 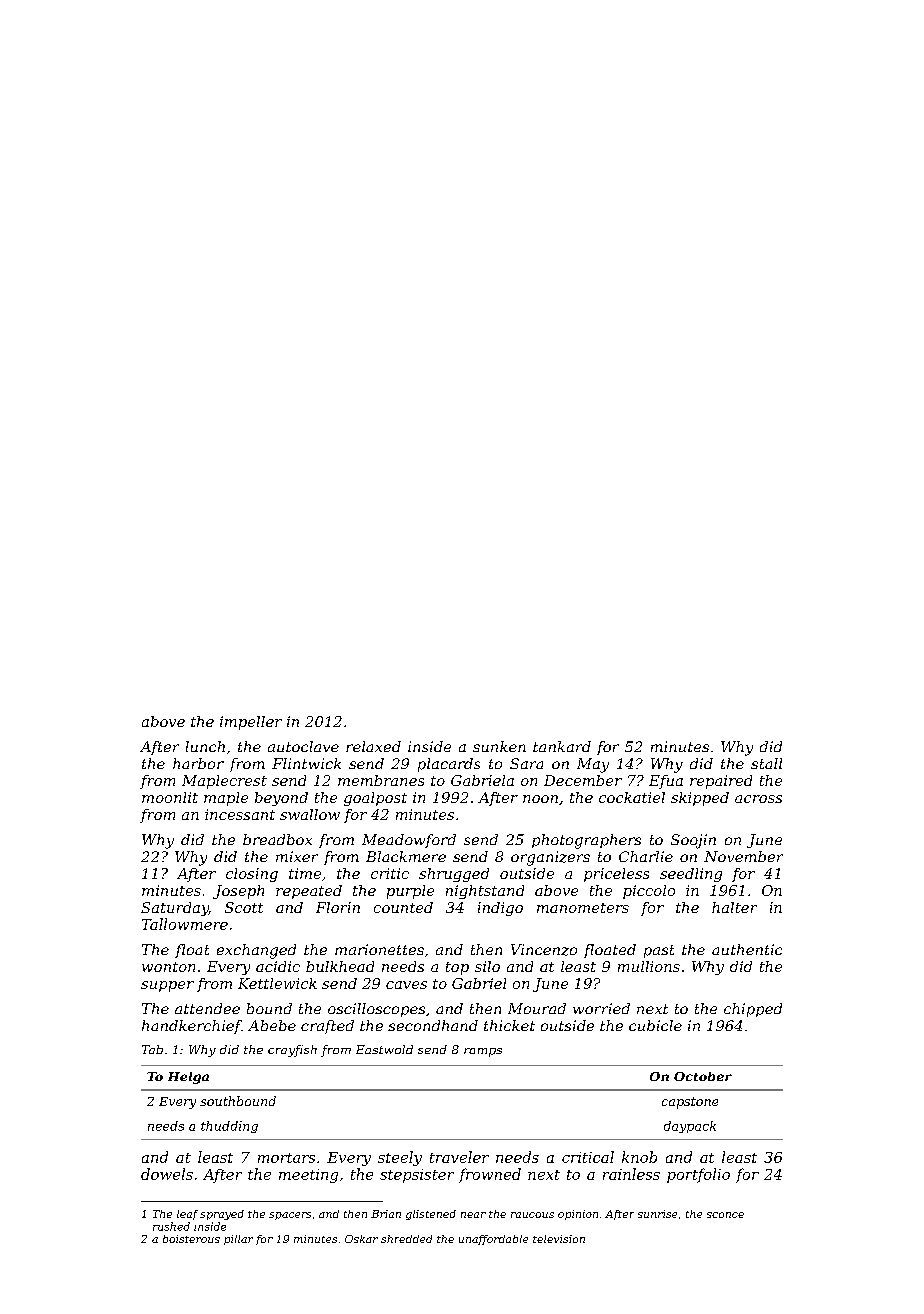 What do you see at coordinates (170, 797) in the document?
I see `moonlit` at bounding box center [170, 797].
